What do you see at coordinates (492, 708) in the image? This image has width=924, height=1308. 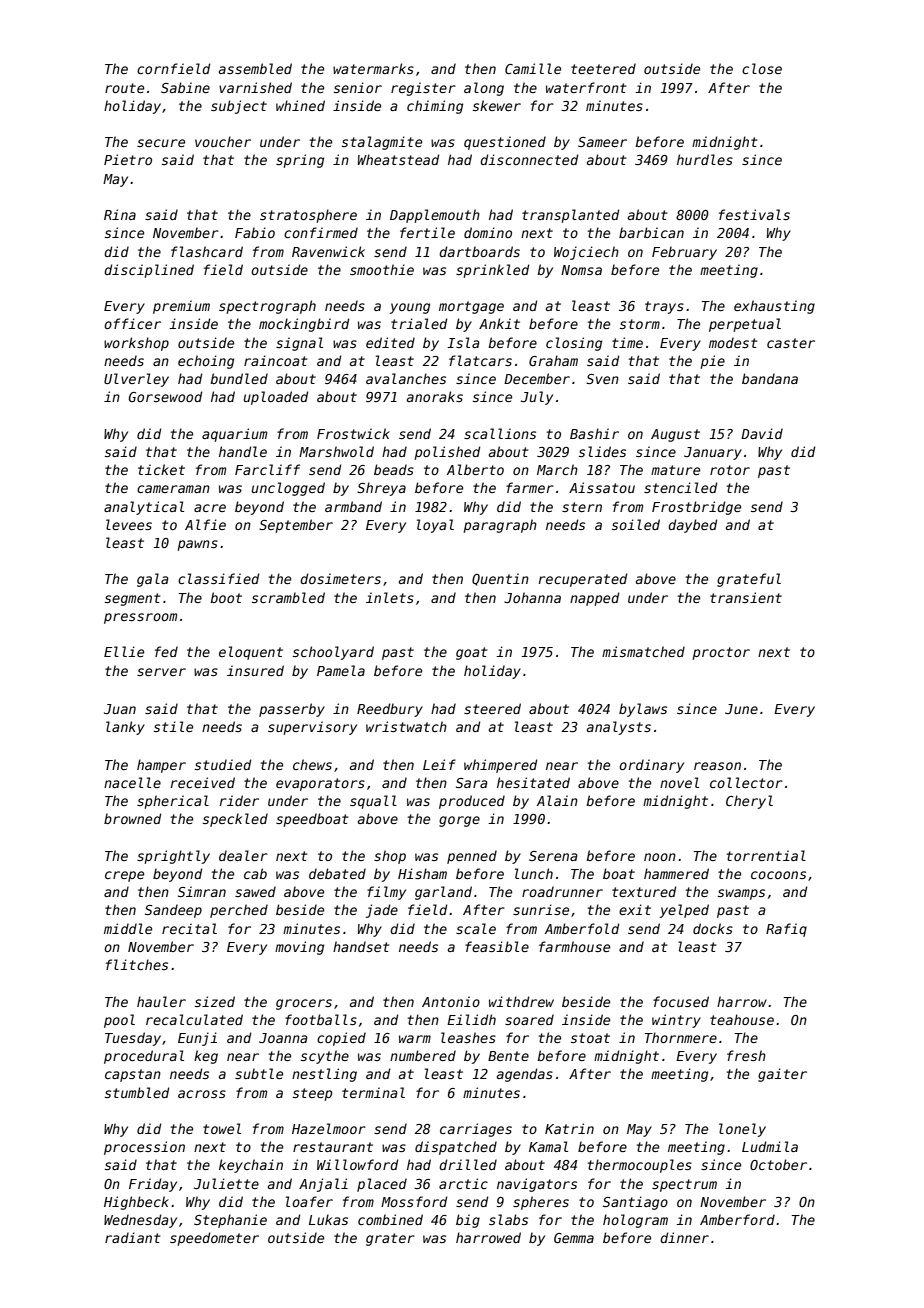 I see `steered` at bounding box center [492, 708].
